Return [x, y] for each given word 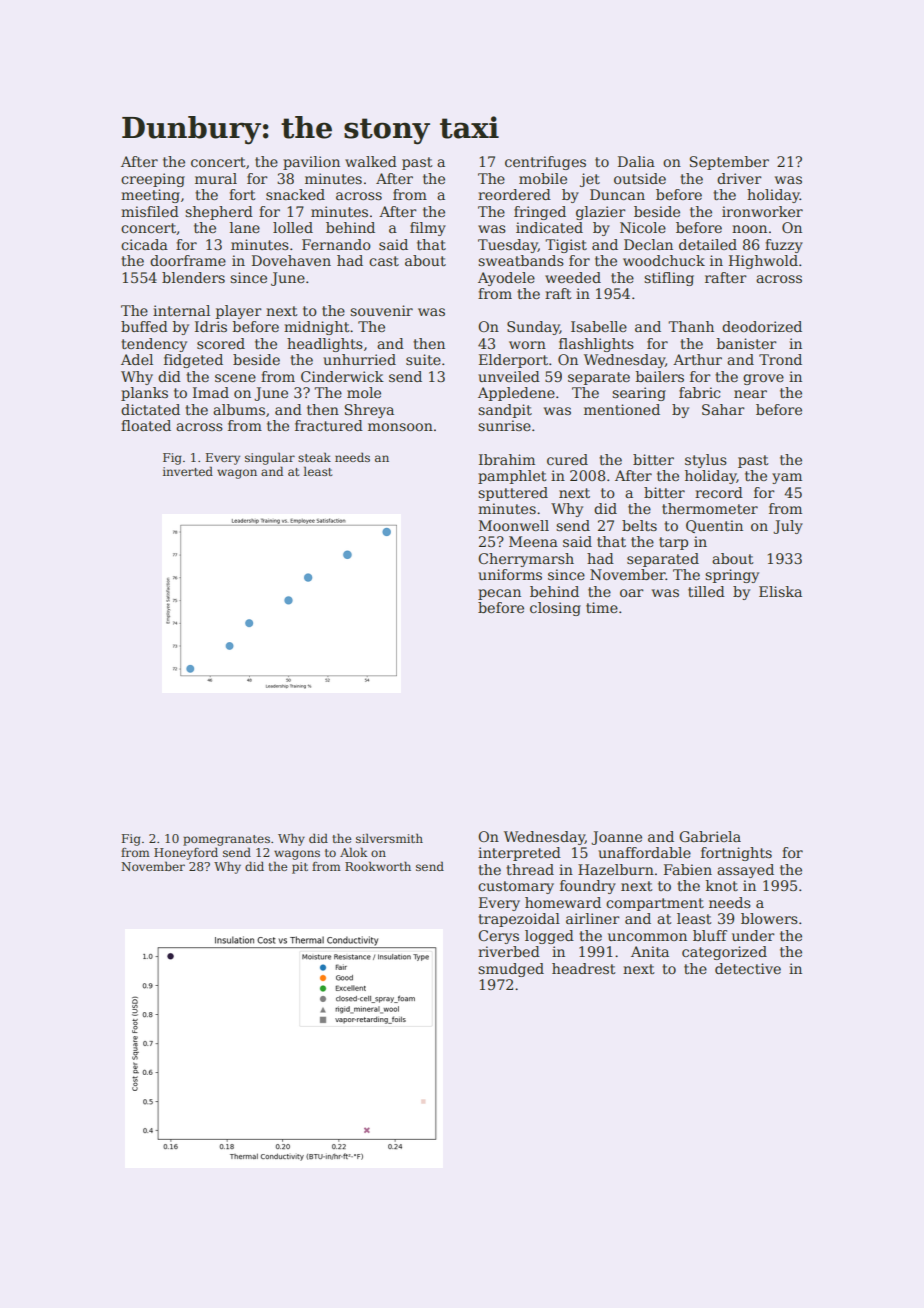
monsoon [400, 427]
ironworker [762, 211]
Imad [211, 392]
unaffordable [644, 852]
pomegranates [226, 840]
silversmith [389, 838]
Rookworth [378, 866]
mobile [543, 178]
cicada [144, 244]
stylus [706, 461]
